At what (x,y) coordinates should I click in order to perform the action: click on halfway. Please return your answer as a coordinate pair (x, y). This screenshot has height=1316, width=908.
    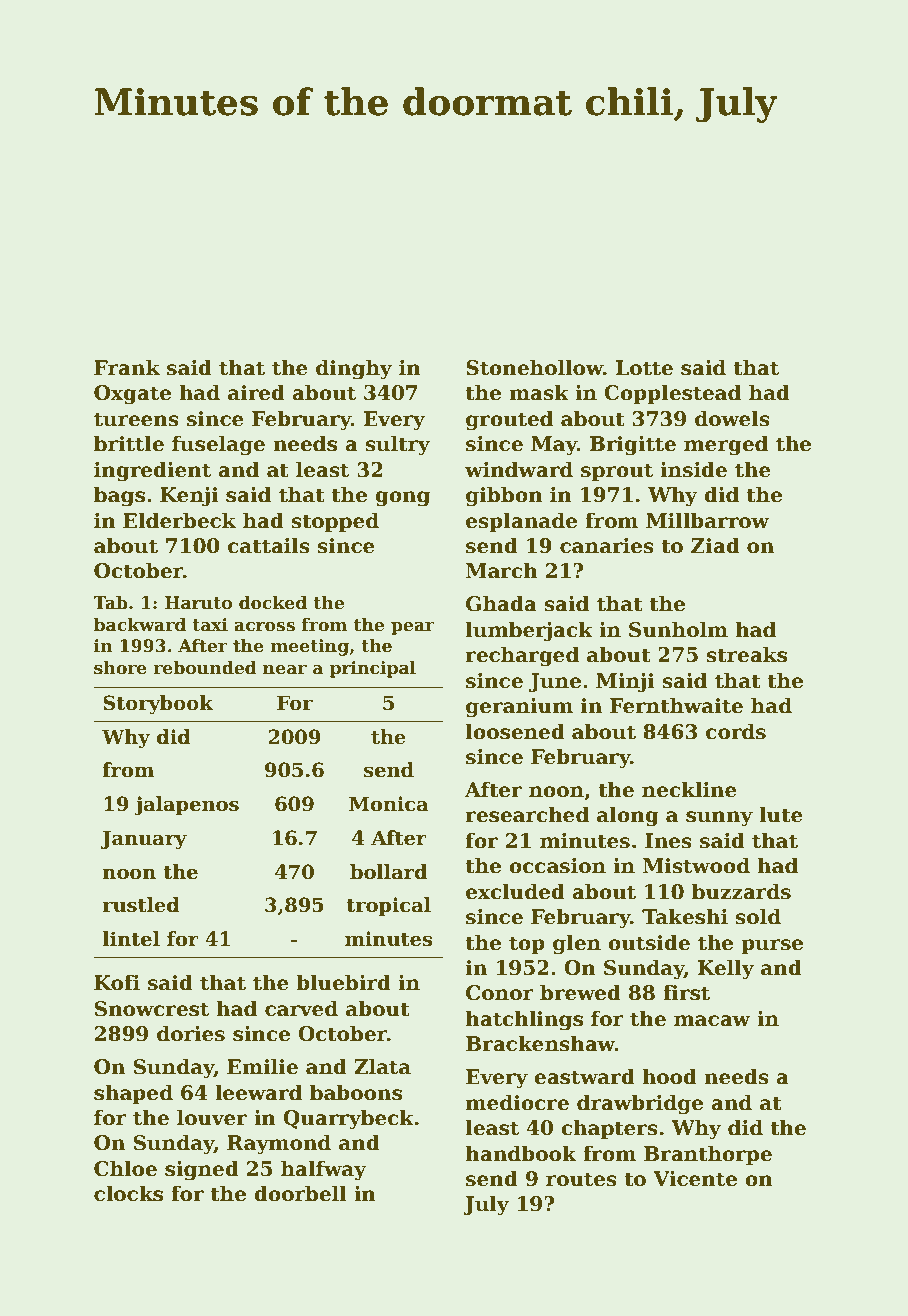
    Looking at the image, I should click on (324, 1170).
